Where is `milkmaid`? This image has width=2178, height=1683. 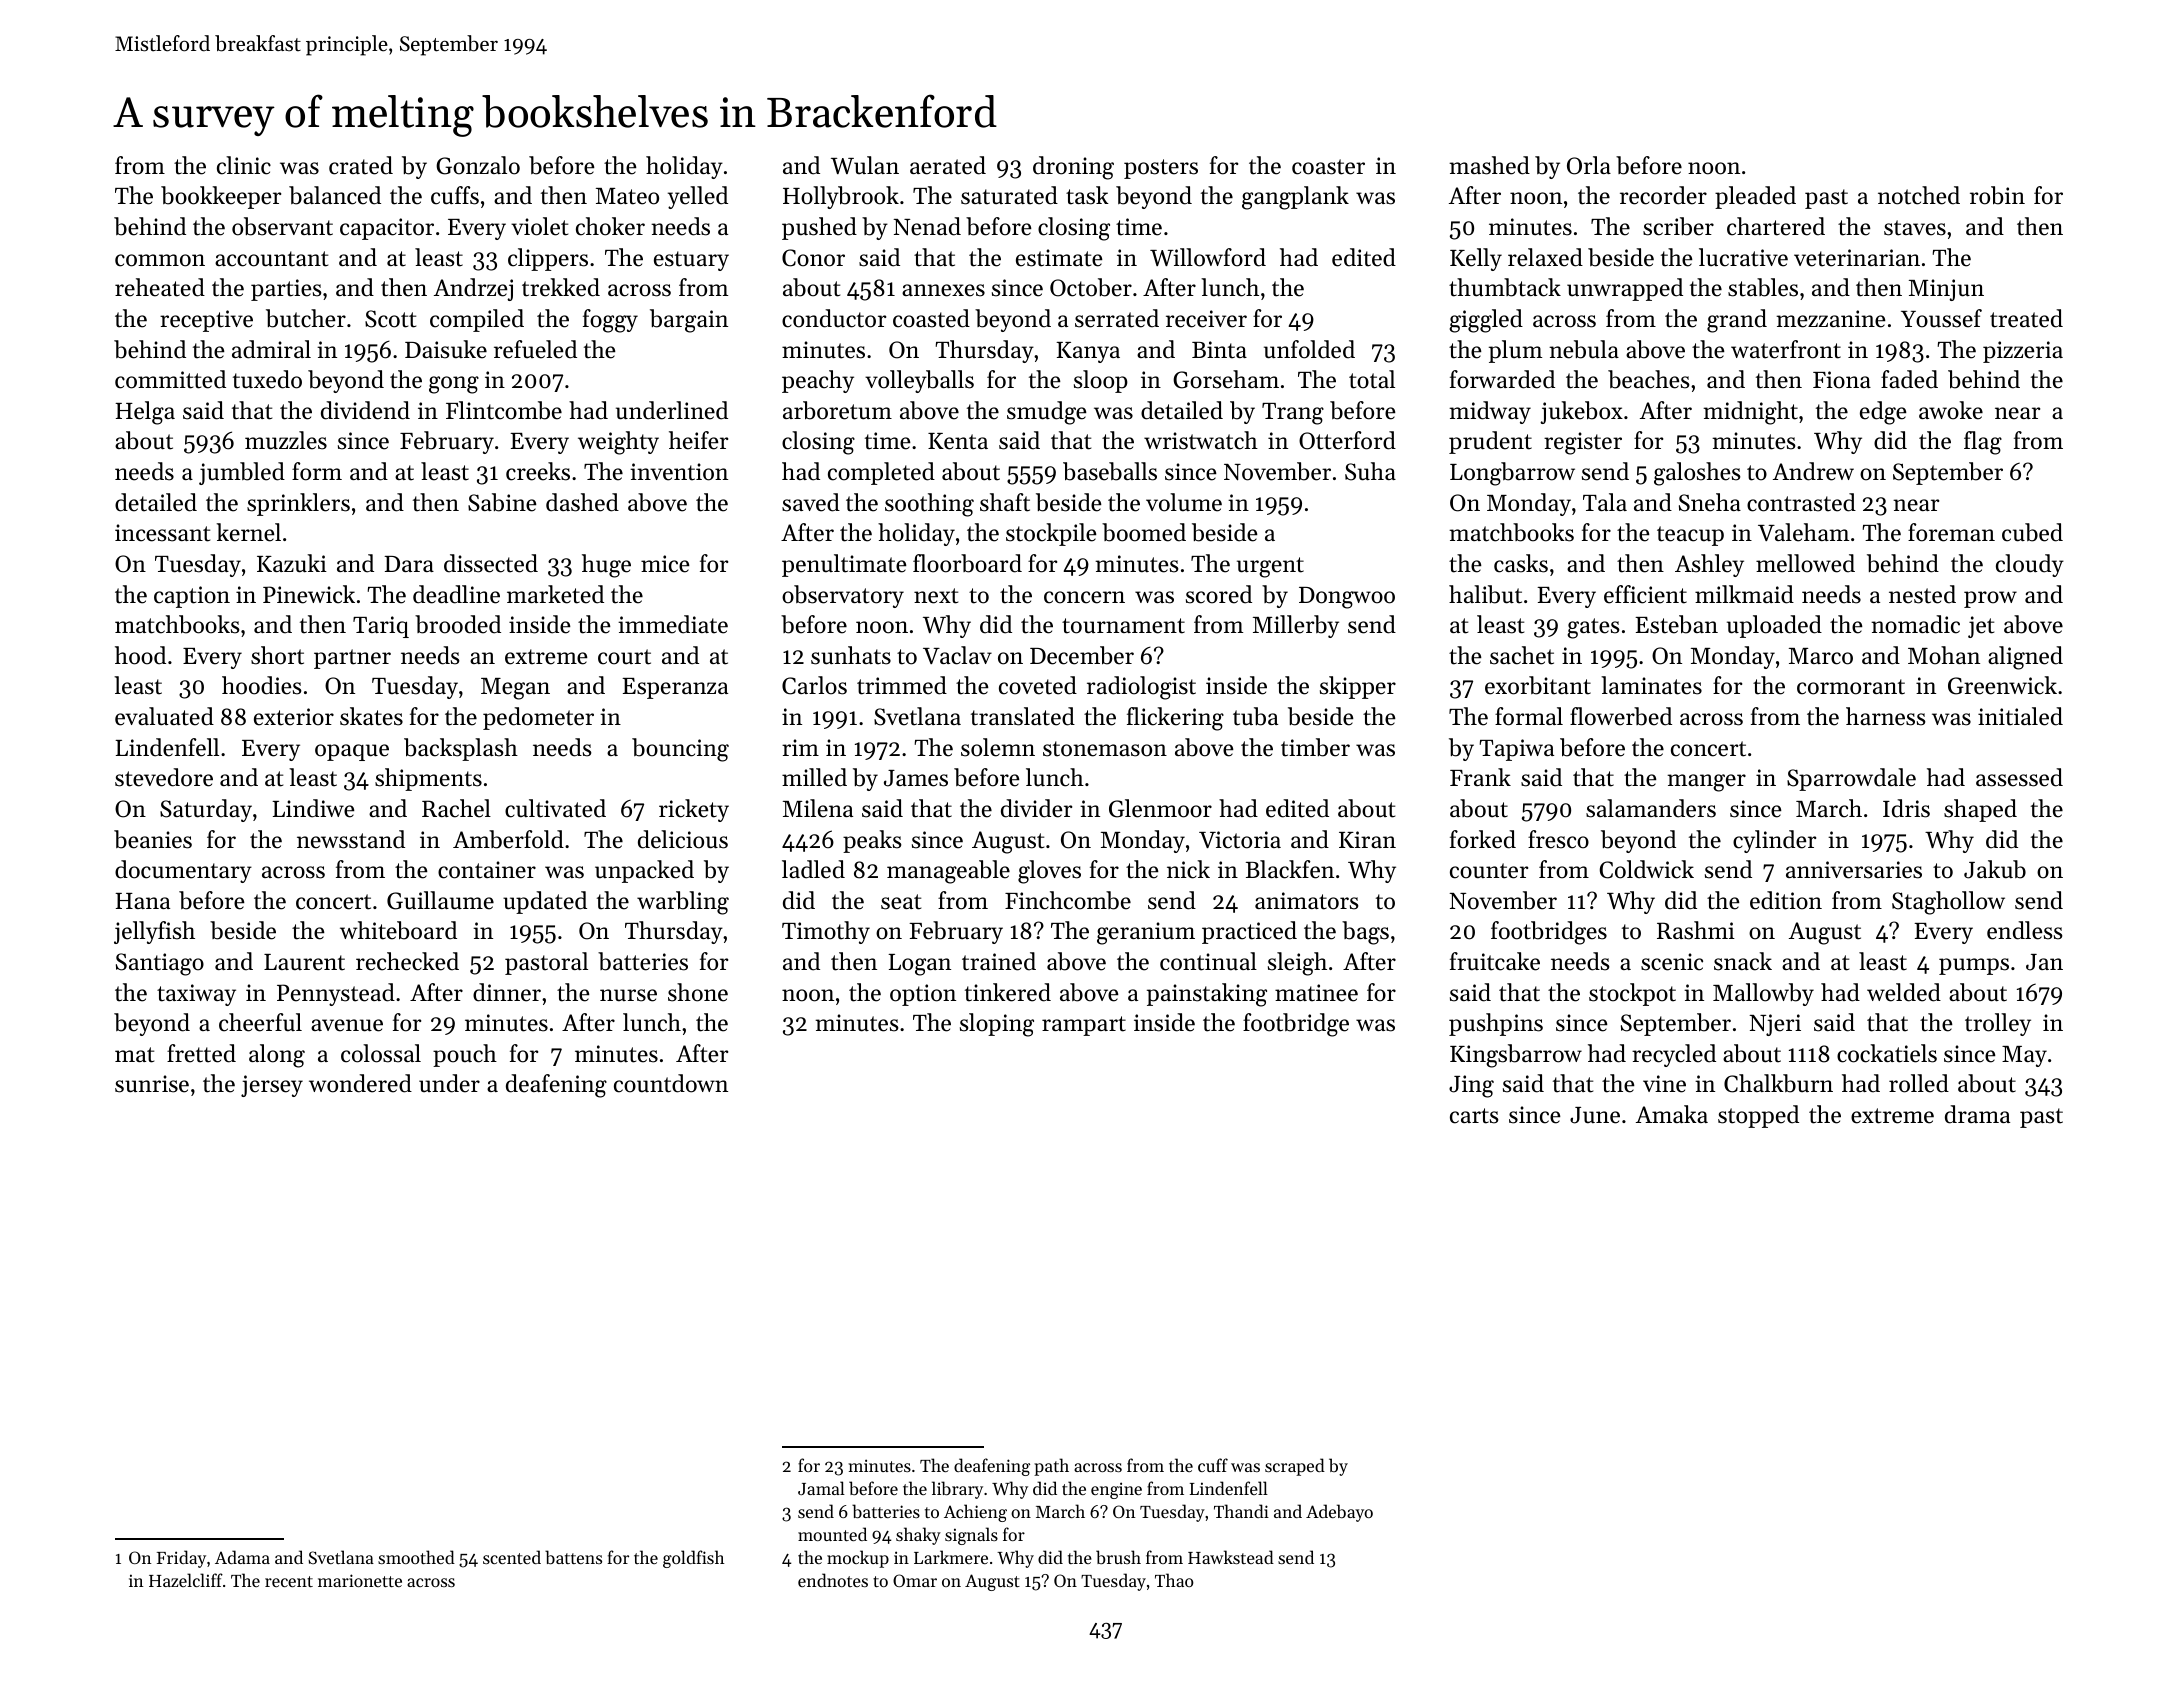 milkmaid is located at coordinates (1744, 594).
